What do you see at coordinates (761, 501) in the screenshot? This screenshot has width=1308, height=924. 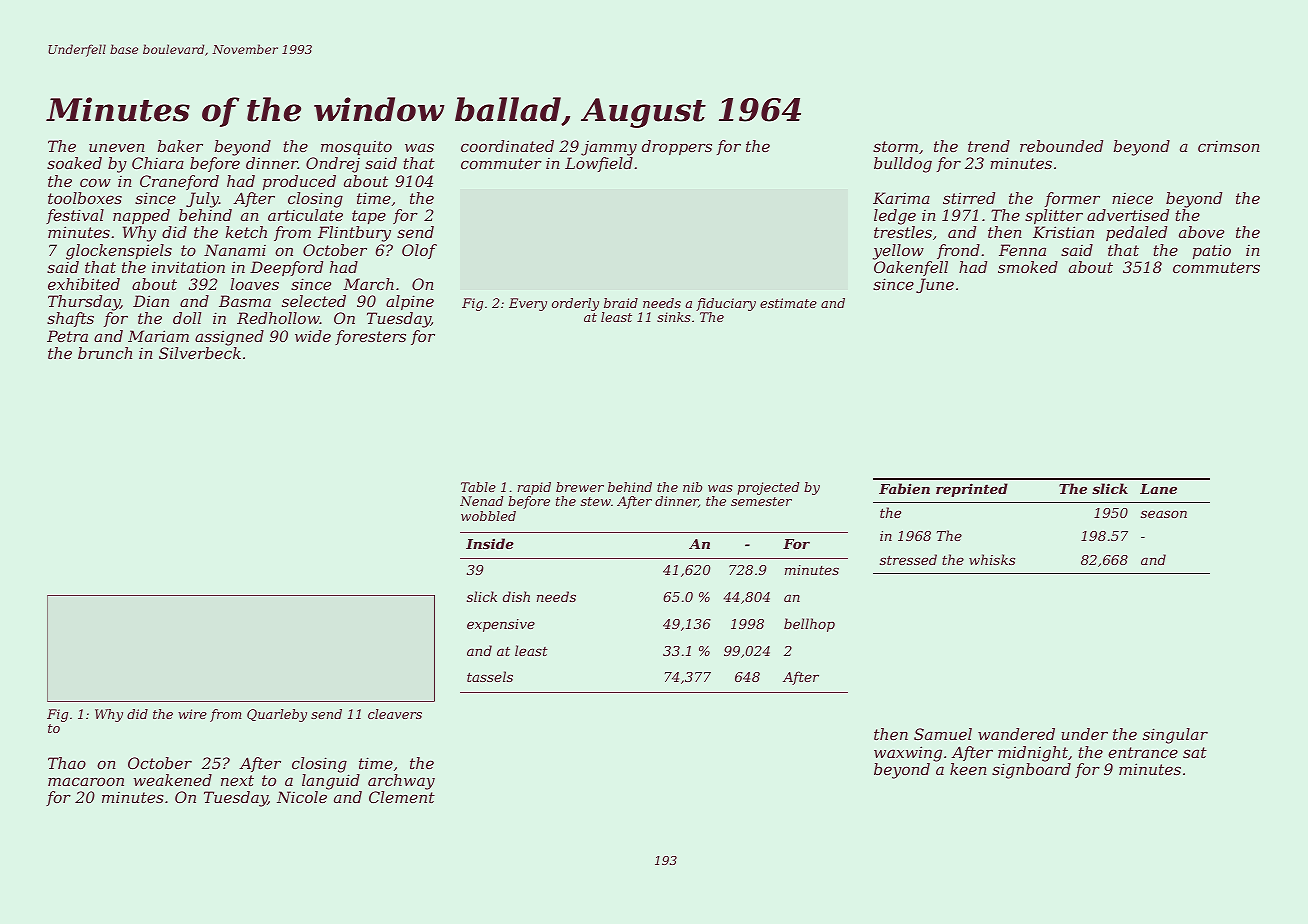 I see `semester` at bounding box center [761, 501].
